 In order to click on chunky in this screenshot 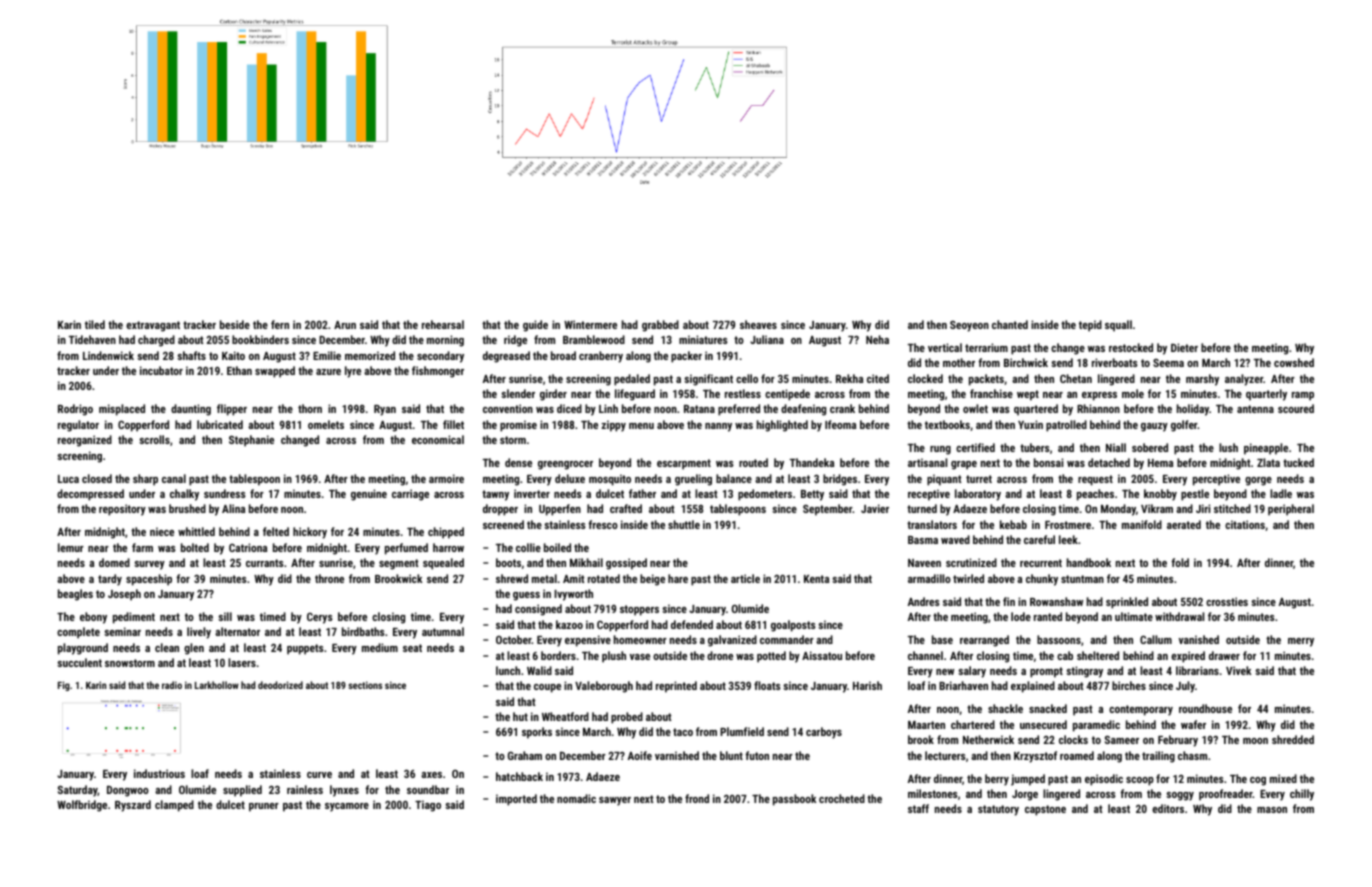, I will do `click(1042, 580)`.
